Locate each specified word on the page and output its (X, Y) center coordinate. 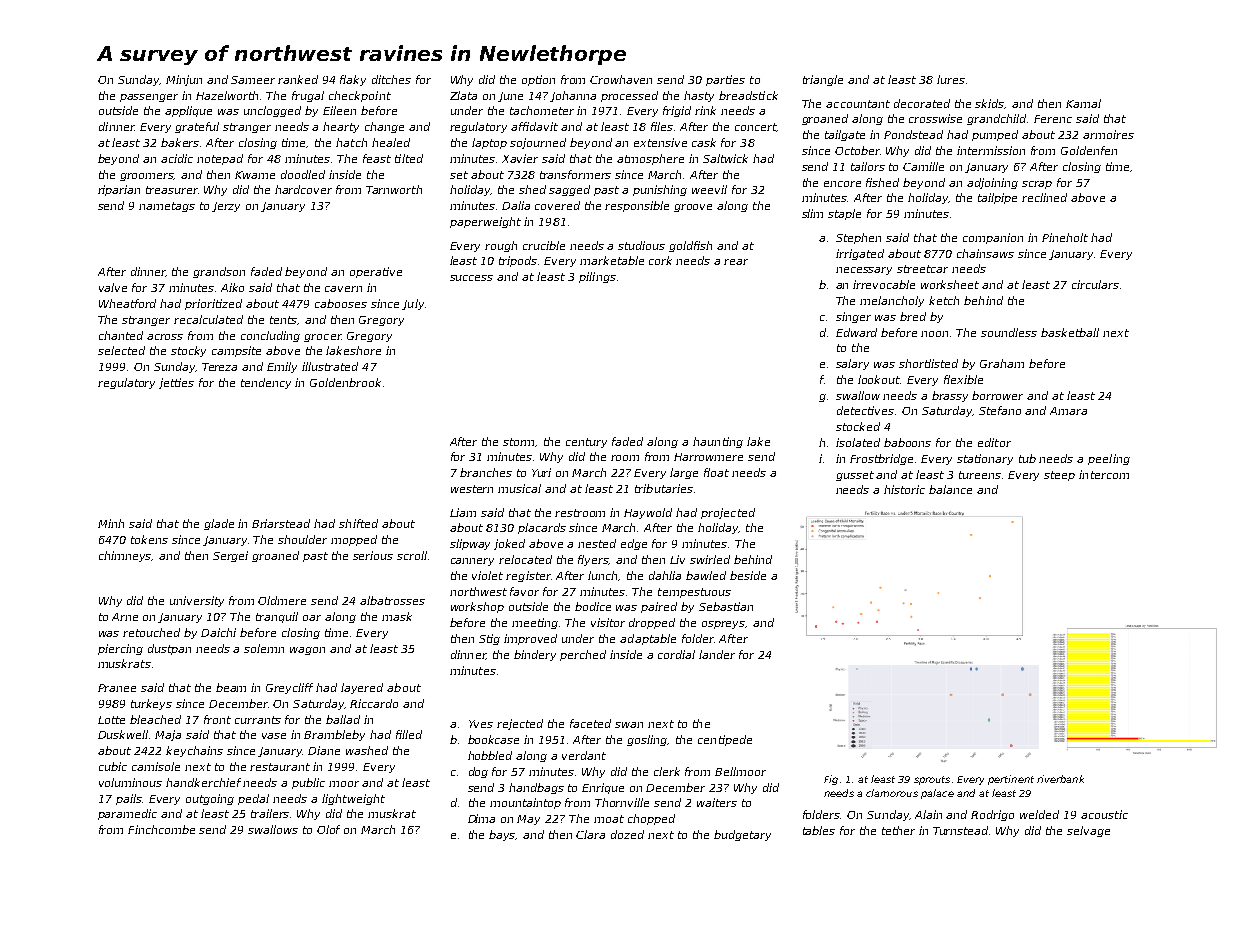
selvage (1088, 831)
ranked (298, 79)
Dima (481, 818)
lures (951, 79)
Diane (324, 750)
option (538, 80)
